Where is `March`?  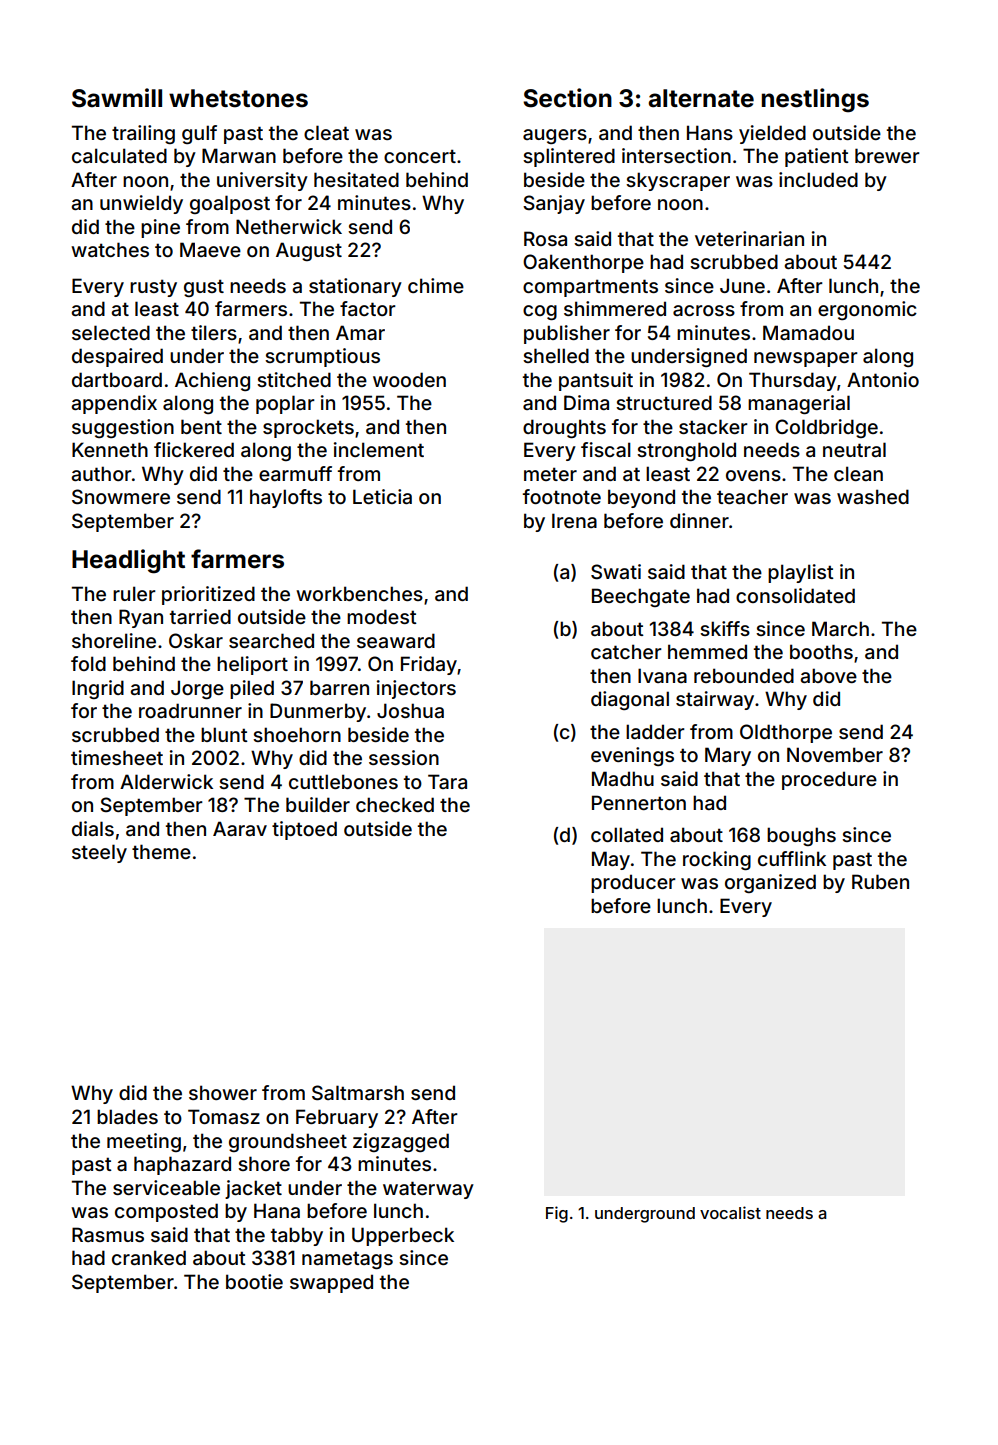
March is located at coordinates (840, 628).
